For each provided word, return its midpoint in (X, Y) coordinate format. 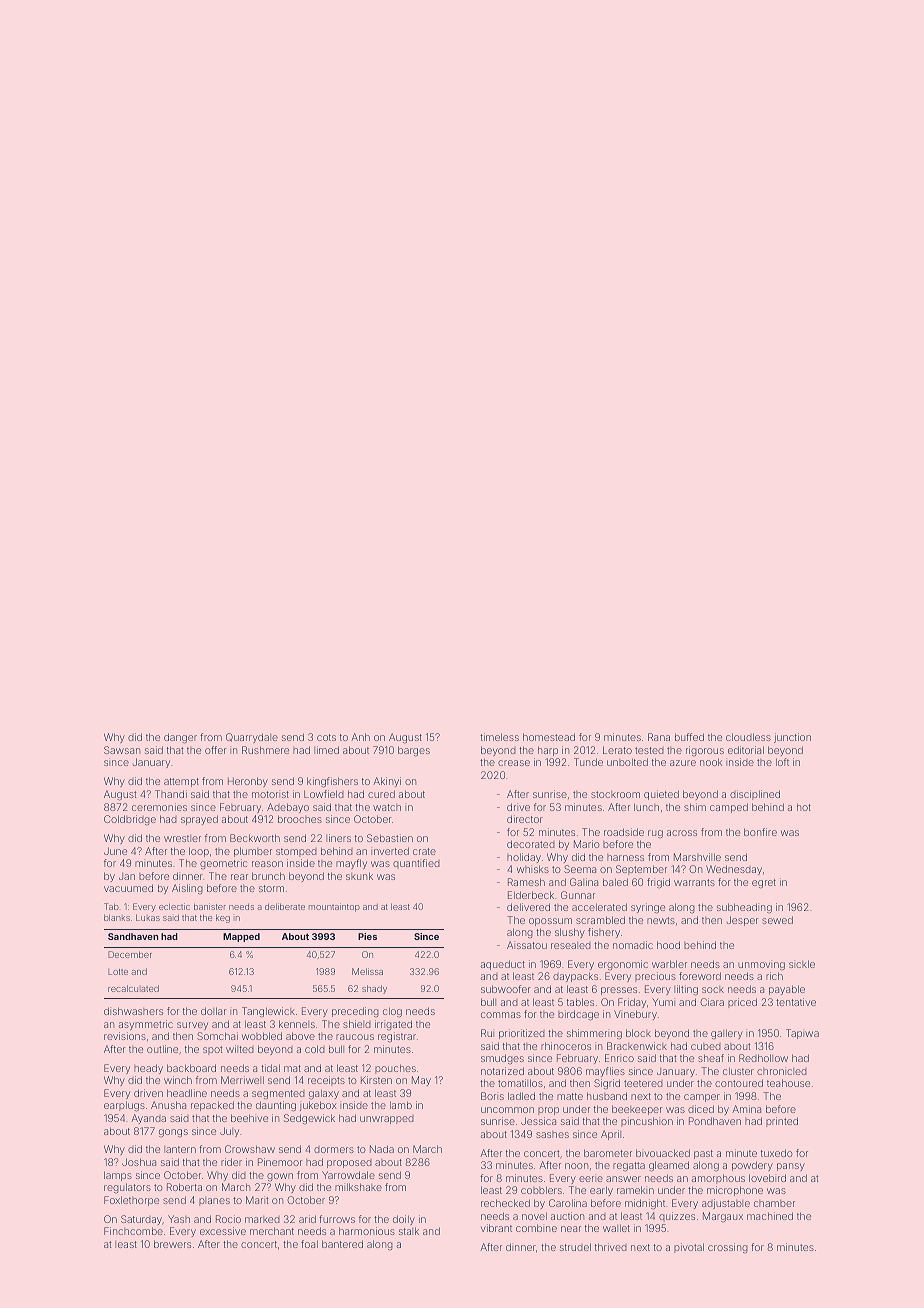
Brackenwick (637, 1046)
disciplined (755, 795)
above (300, 1036)
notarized (502, 1071)
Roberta (184, 1187)
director (525, 819)
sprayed (199, 820)
